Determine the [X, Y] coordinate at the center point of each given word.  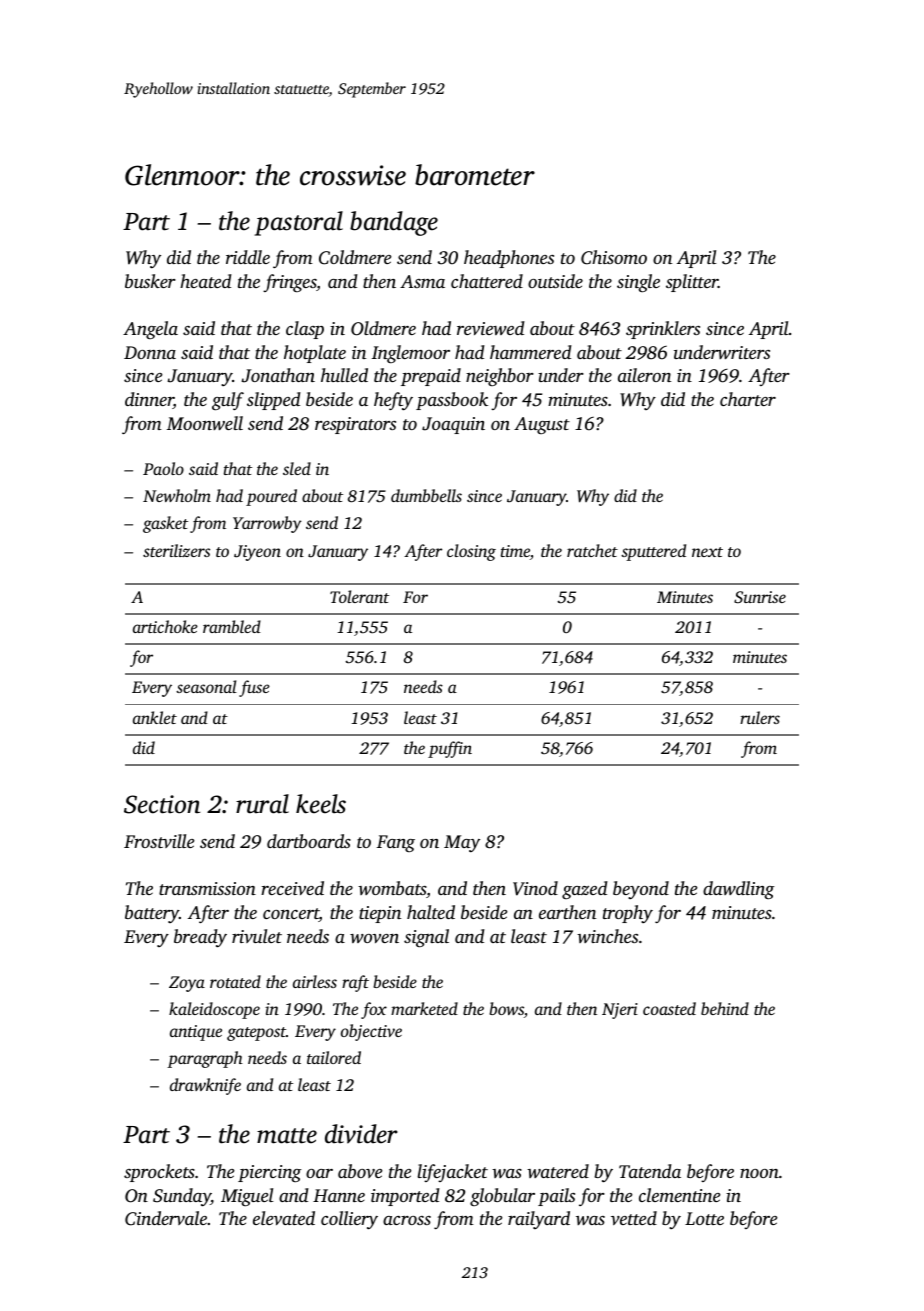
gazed [585, 890]
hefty [393, 401]
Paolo [163, 468]
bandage [394, 223]
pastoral [299, 223]
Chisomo [614, 257]
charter [748, 399]
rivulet [257, 936]
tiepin [380, 914]
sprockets [159, 1173]
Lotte [704, 1218]
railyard [539, 1220]
